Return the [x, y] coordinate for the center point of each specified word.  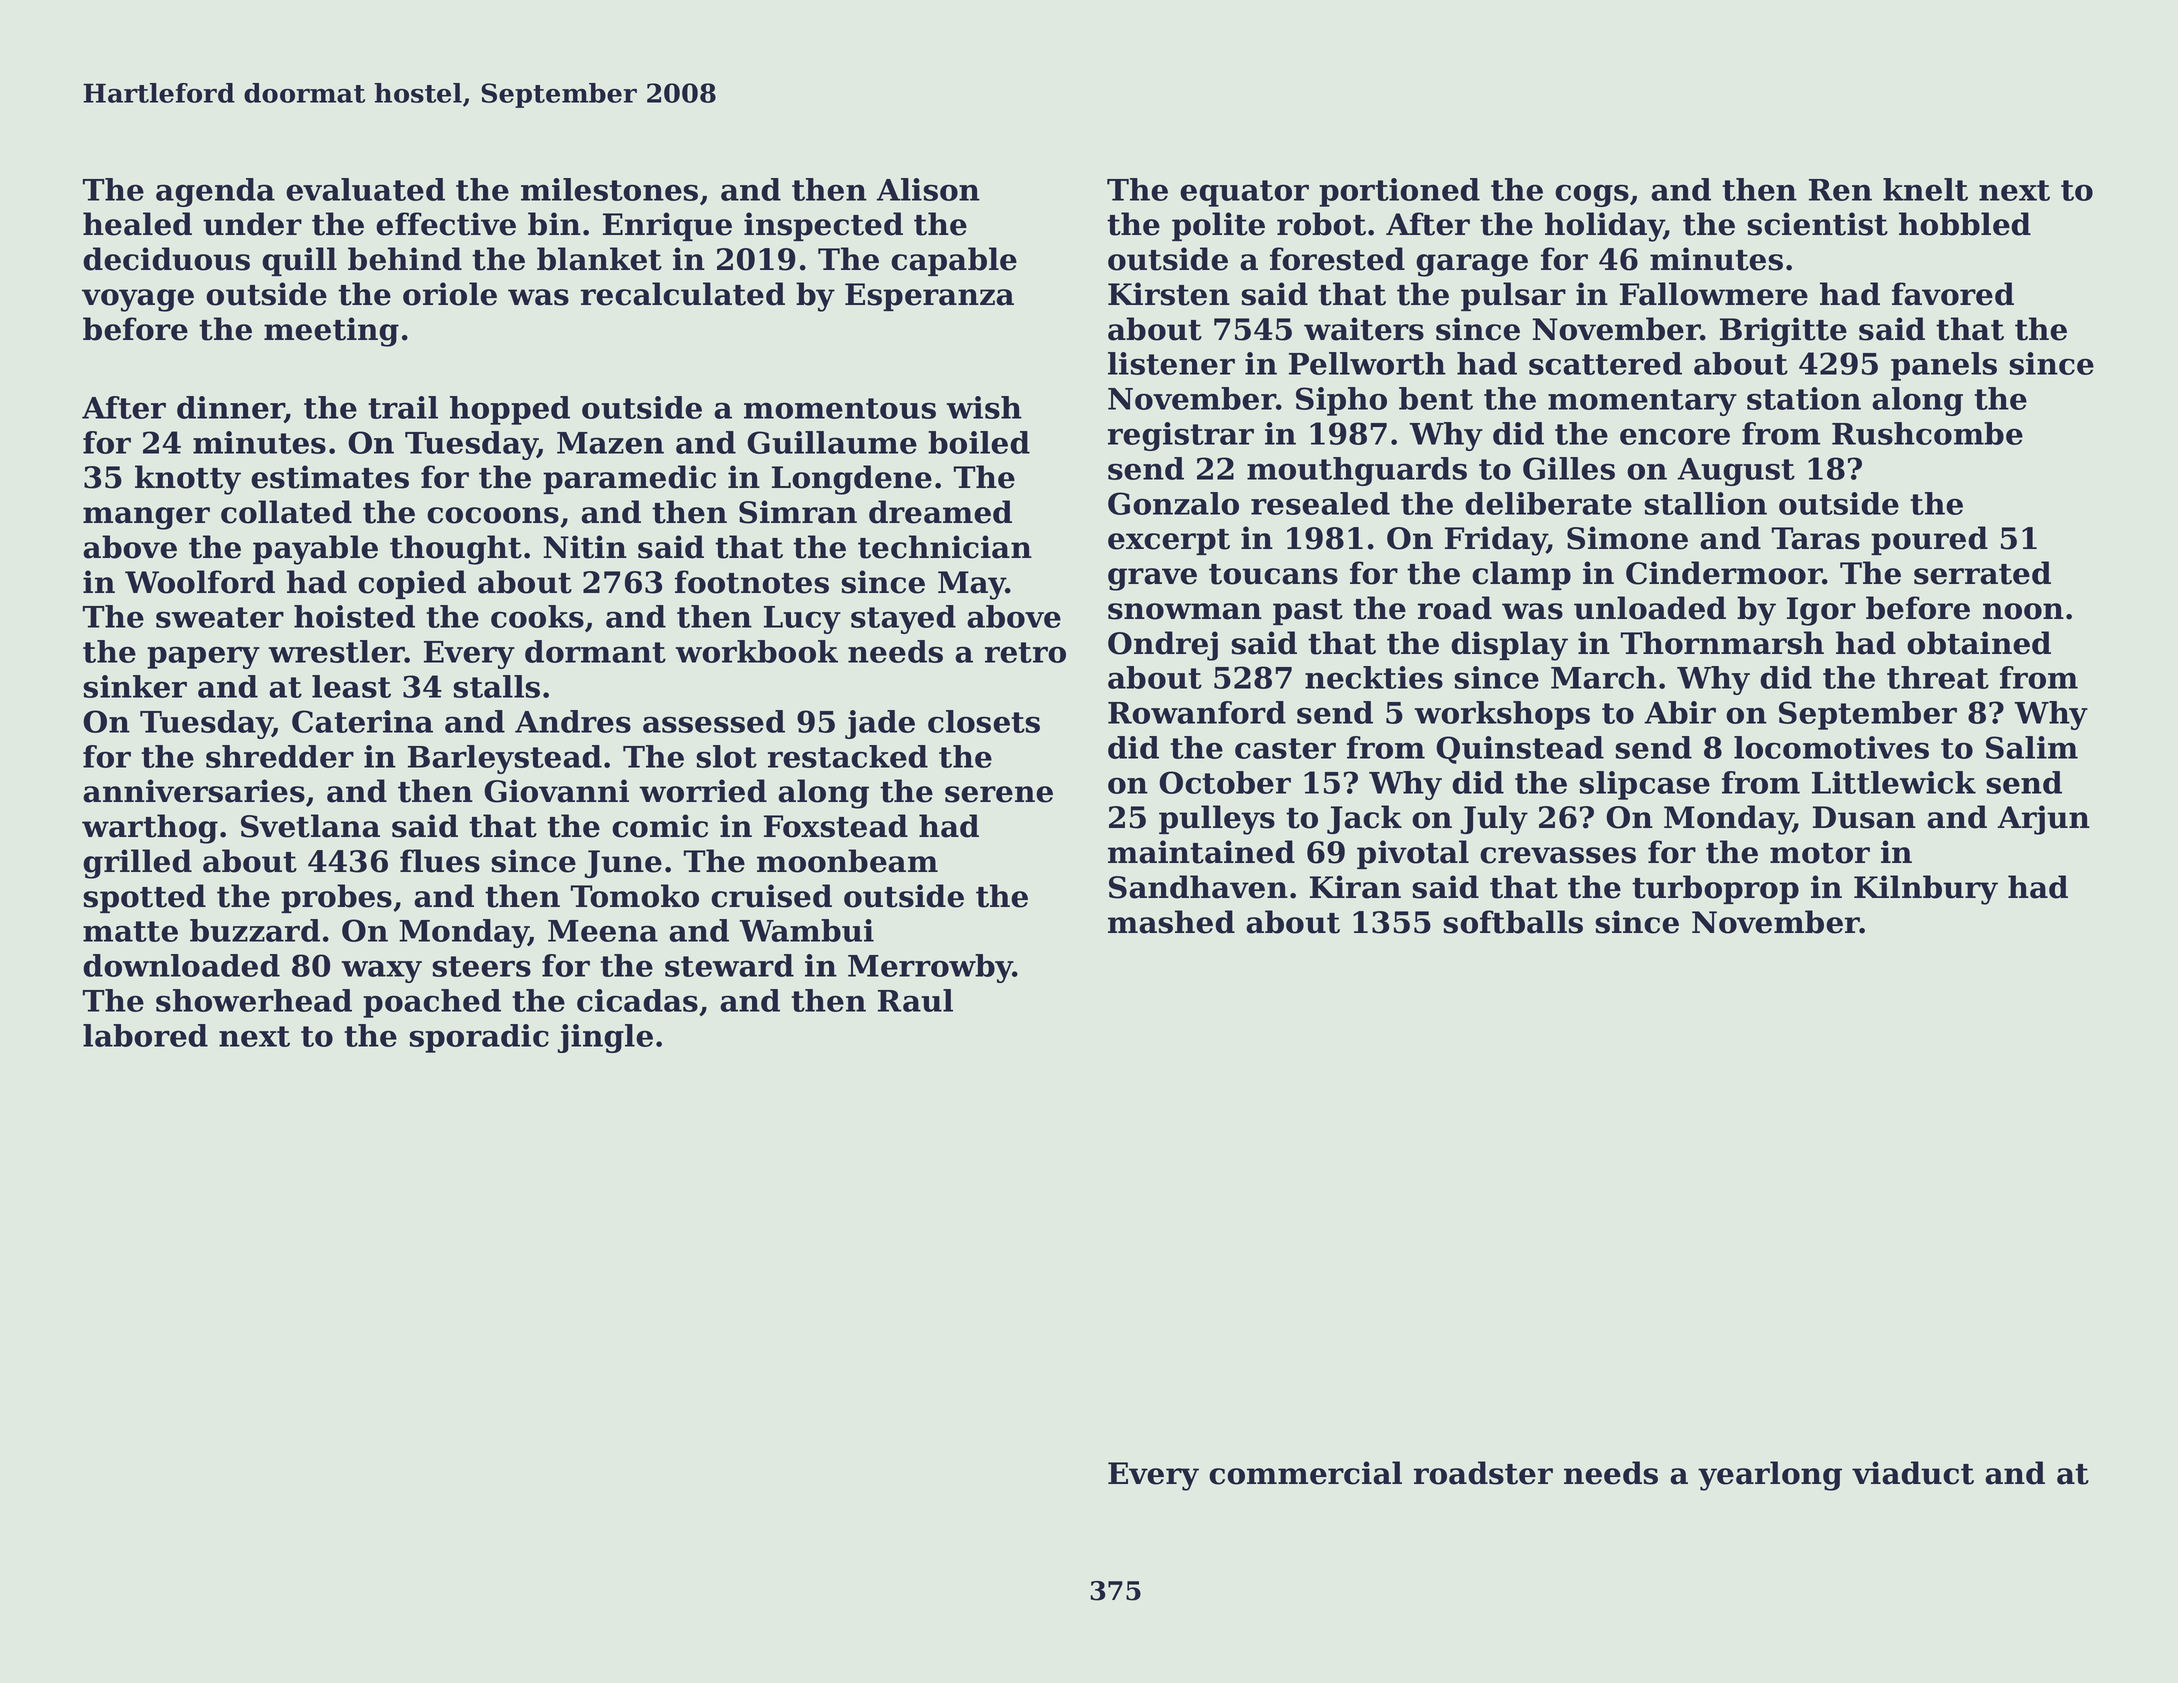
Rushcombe [1927, 433]
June [623, 864]
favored [1953, 294]
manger [146, 518]
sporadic [479, 1038]
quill [299, 261]
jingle [605, 1038]
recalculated [683, 294]
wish [984, 407]
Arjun [2043, 820]
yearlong [1770, 1476]
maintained [1201, 852]
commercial [1305, 1473]
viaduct [1913, 1473]
